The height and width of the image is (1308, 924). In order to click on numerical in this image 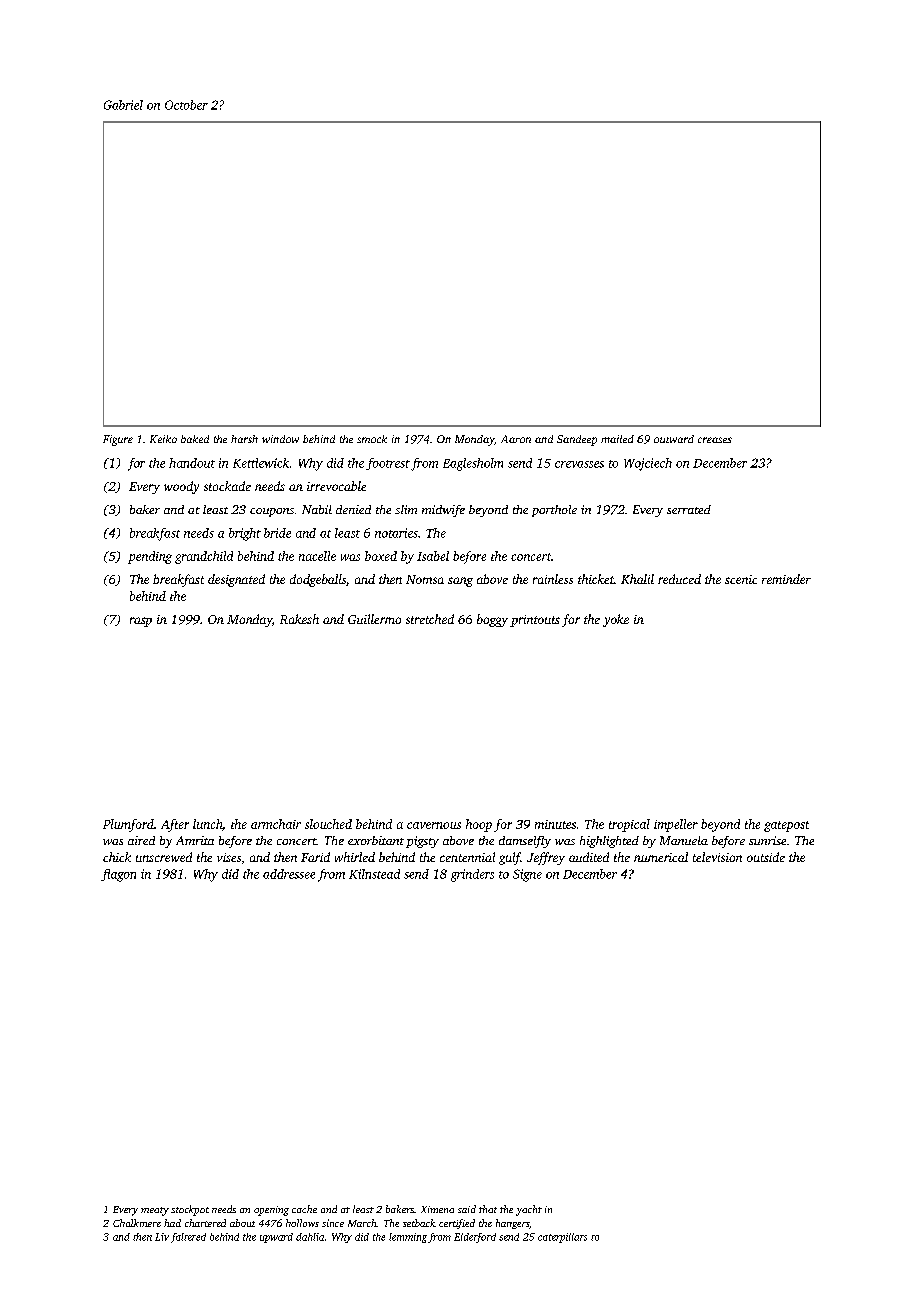, I will do `click(661, 857)`.
